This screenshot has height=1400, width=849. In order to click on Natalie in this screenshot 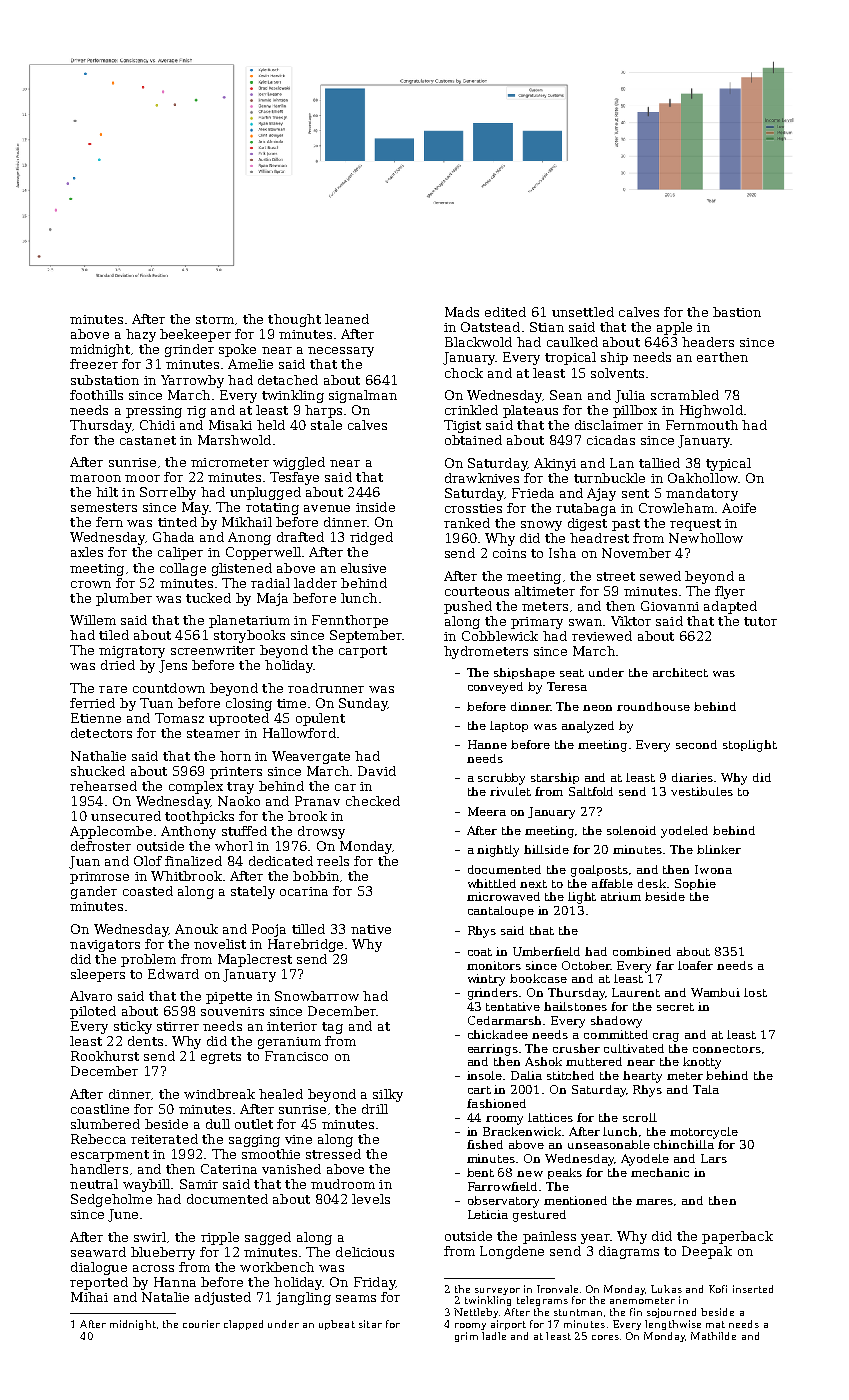, I will do `click(165, 1297)`.
